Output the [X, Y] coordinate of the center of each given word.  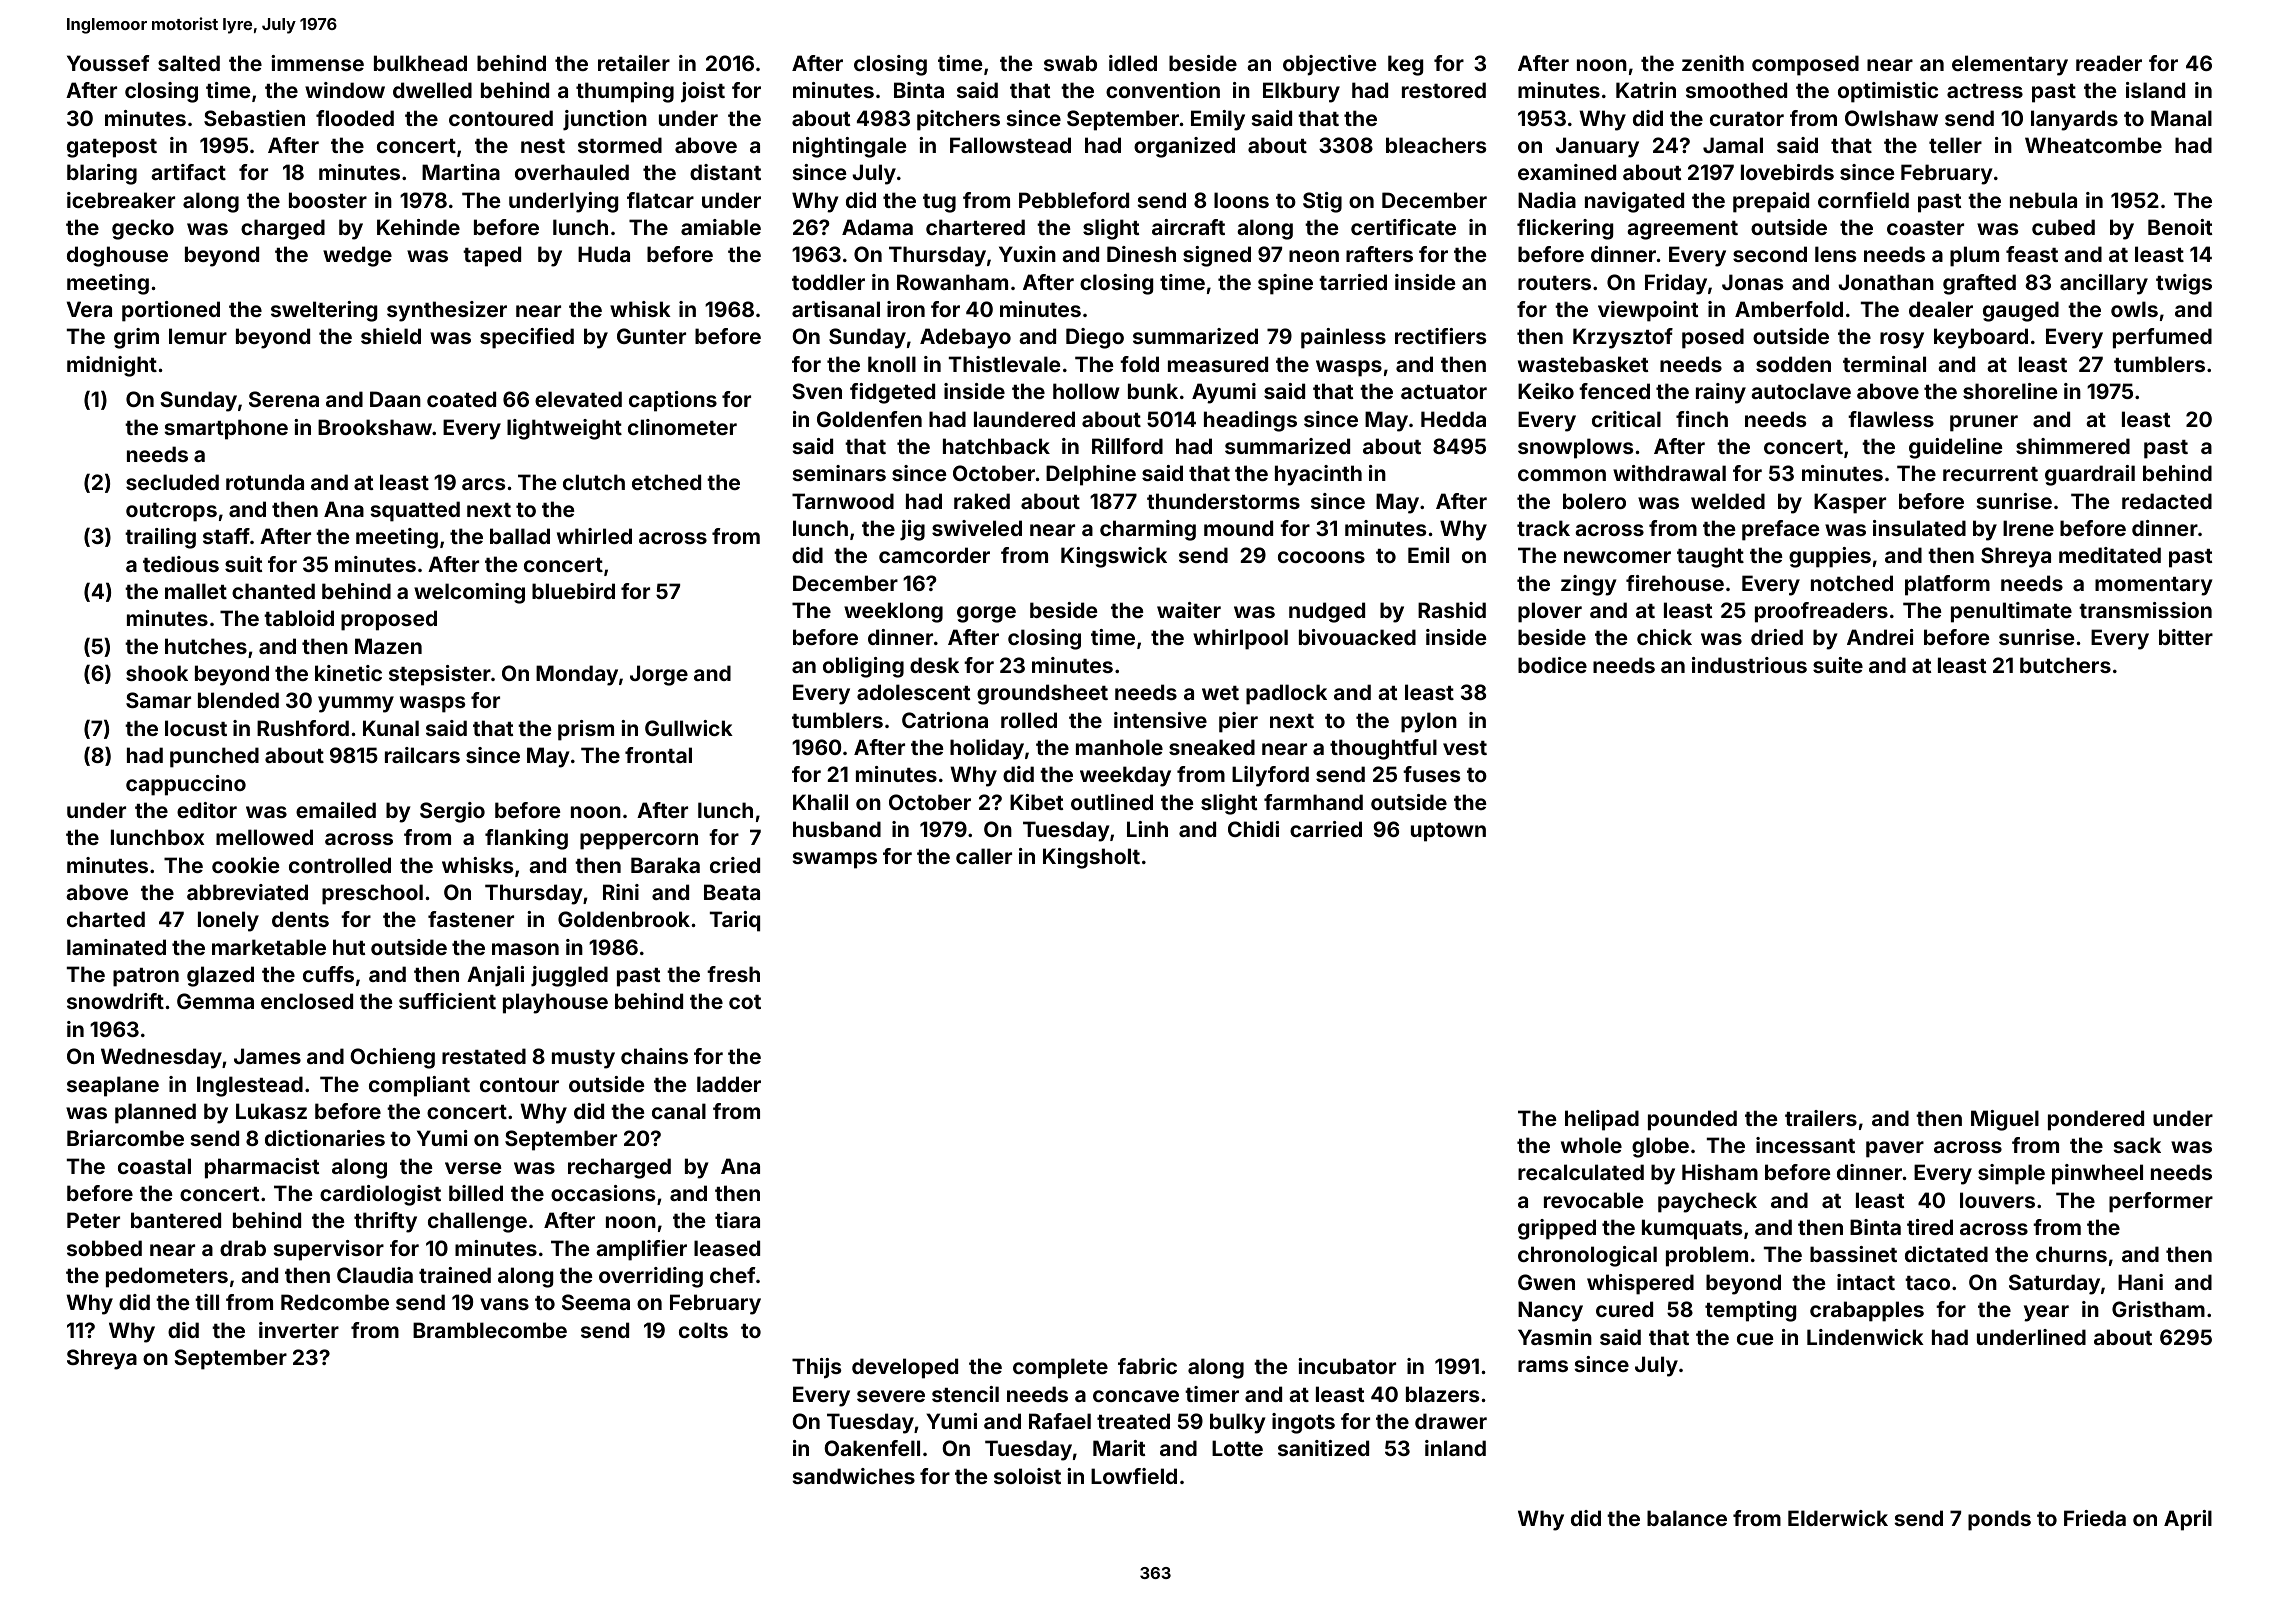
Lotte [1237, 1448]
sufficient [447, 1001]
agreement [1682, 230]
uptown [1448, 832]
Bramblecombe [490, 1330]
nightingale [850, 147]
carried [1326, 829]
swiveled [977, 528]
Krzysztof [1623, 338]
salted [189, 63]
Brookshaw [375, 427]
